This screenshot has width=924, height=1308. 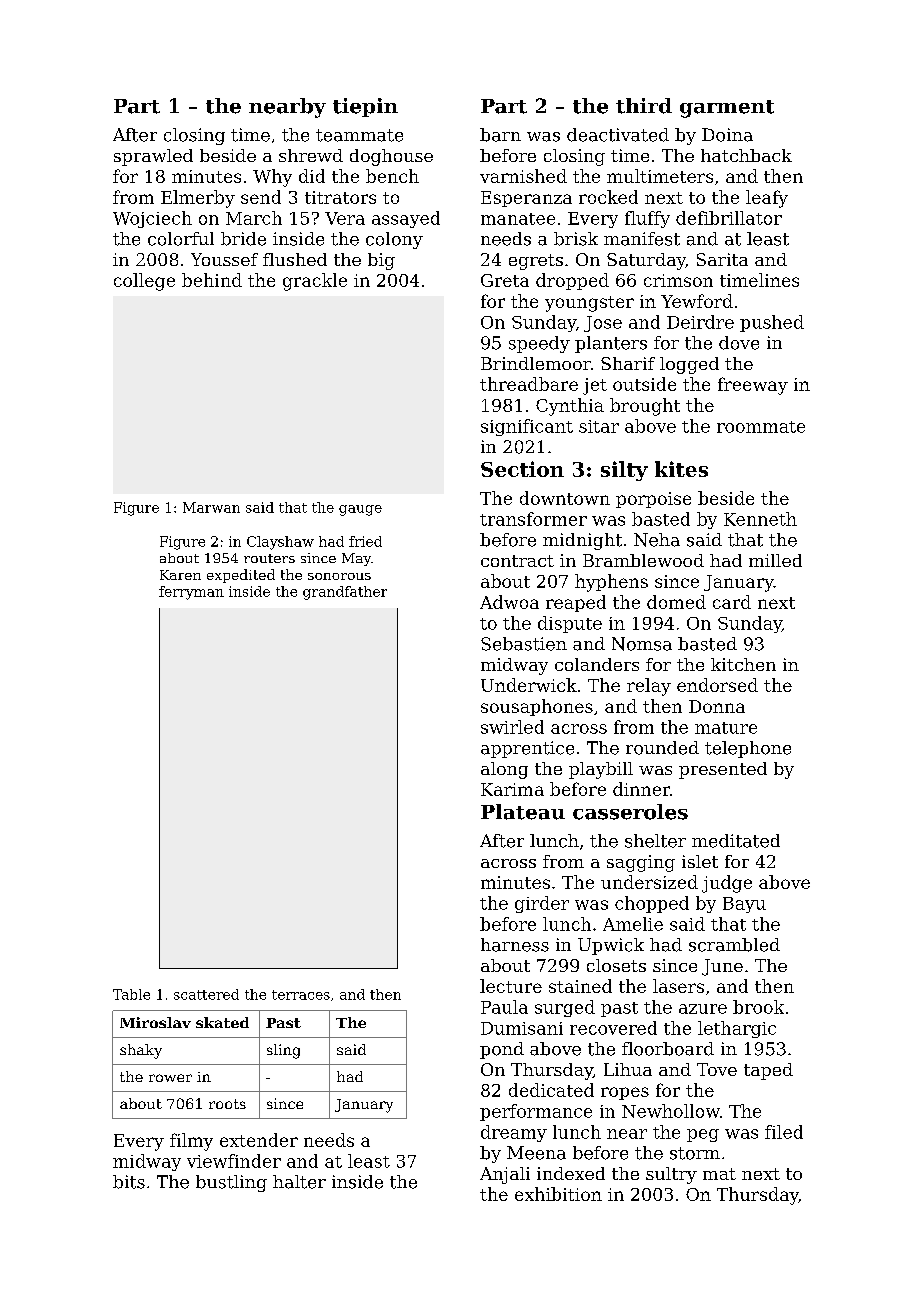 I want to click on ferryman, so click(x=191, y=593).
